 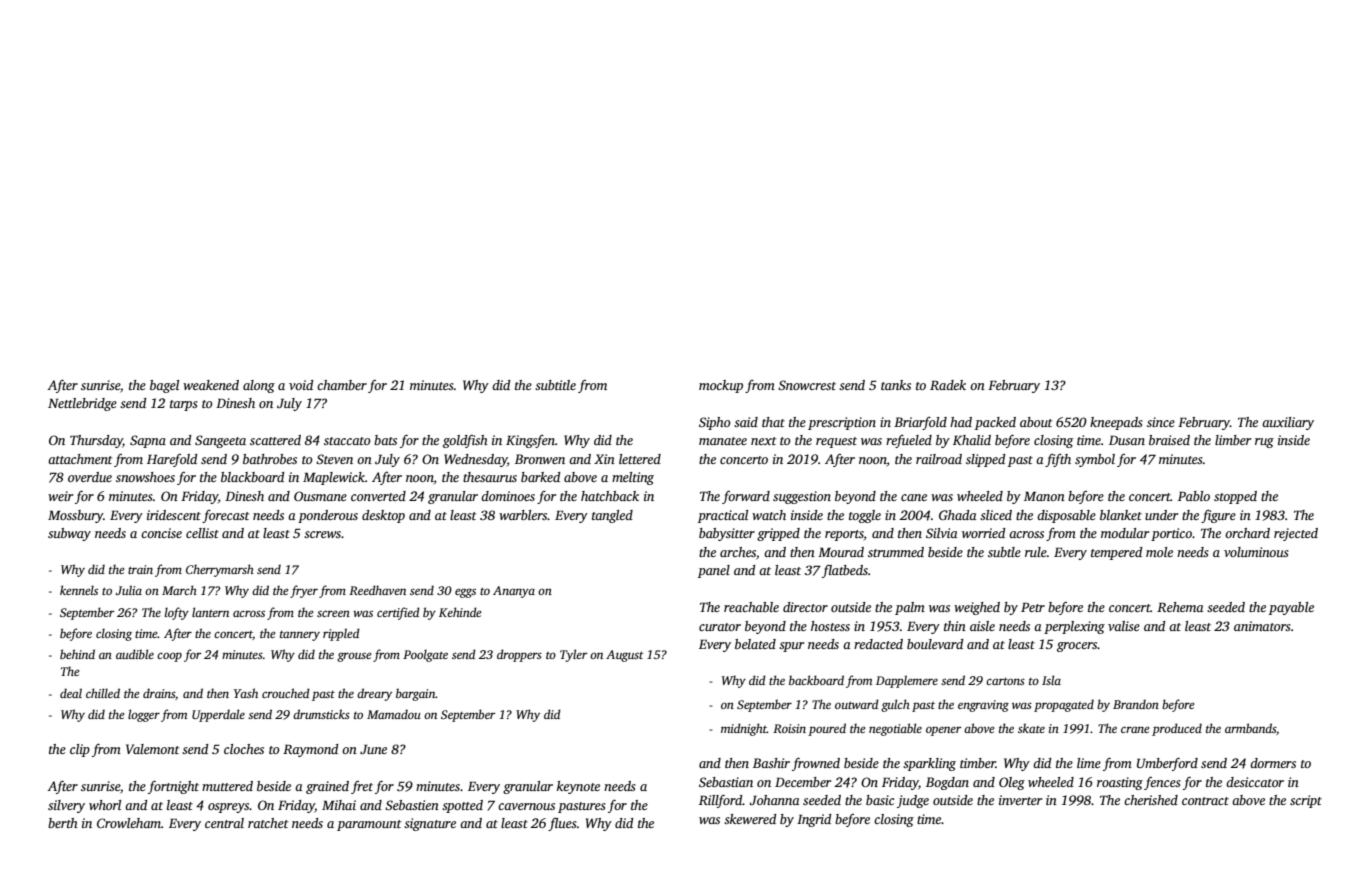 What do you see at coordinates (726, 782) in the screenshot?
I see `Sebastian` at bounding box center [726, 782].
